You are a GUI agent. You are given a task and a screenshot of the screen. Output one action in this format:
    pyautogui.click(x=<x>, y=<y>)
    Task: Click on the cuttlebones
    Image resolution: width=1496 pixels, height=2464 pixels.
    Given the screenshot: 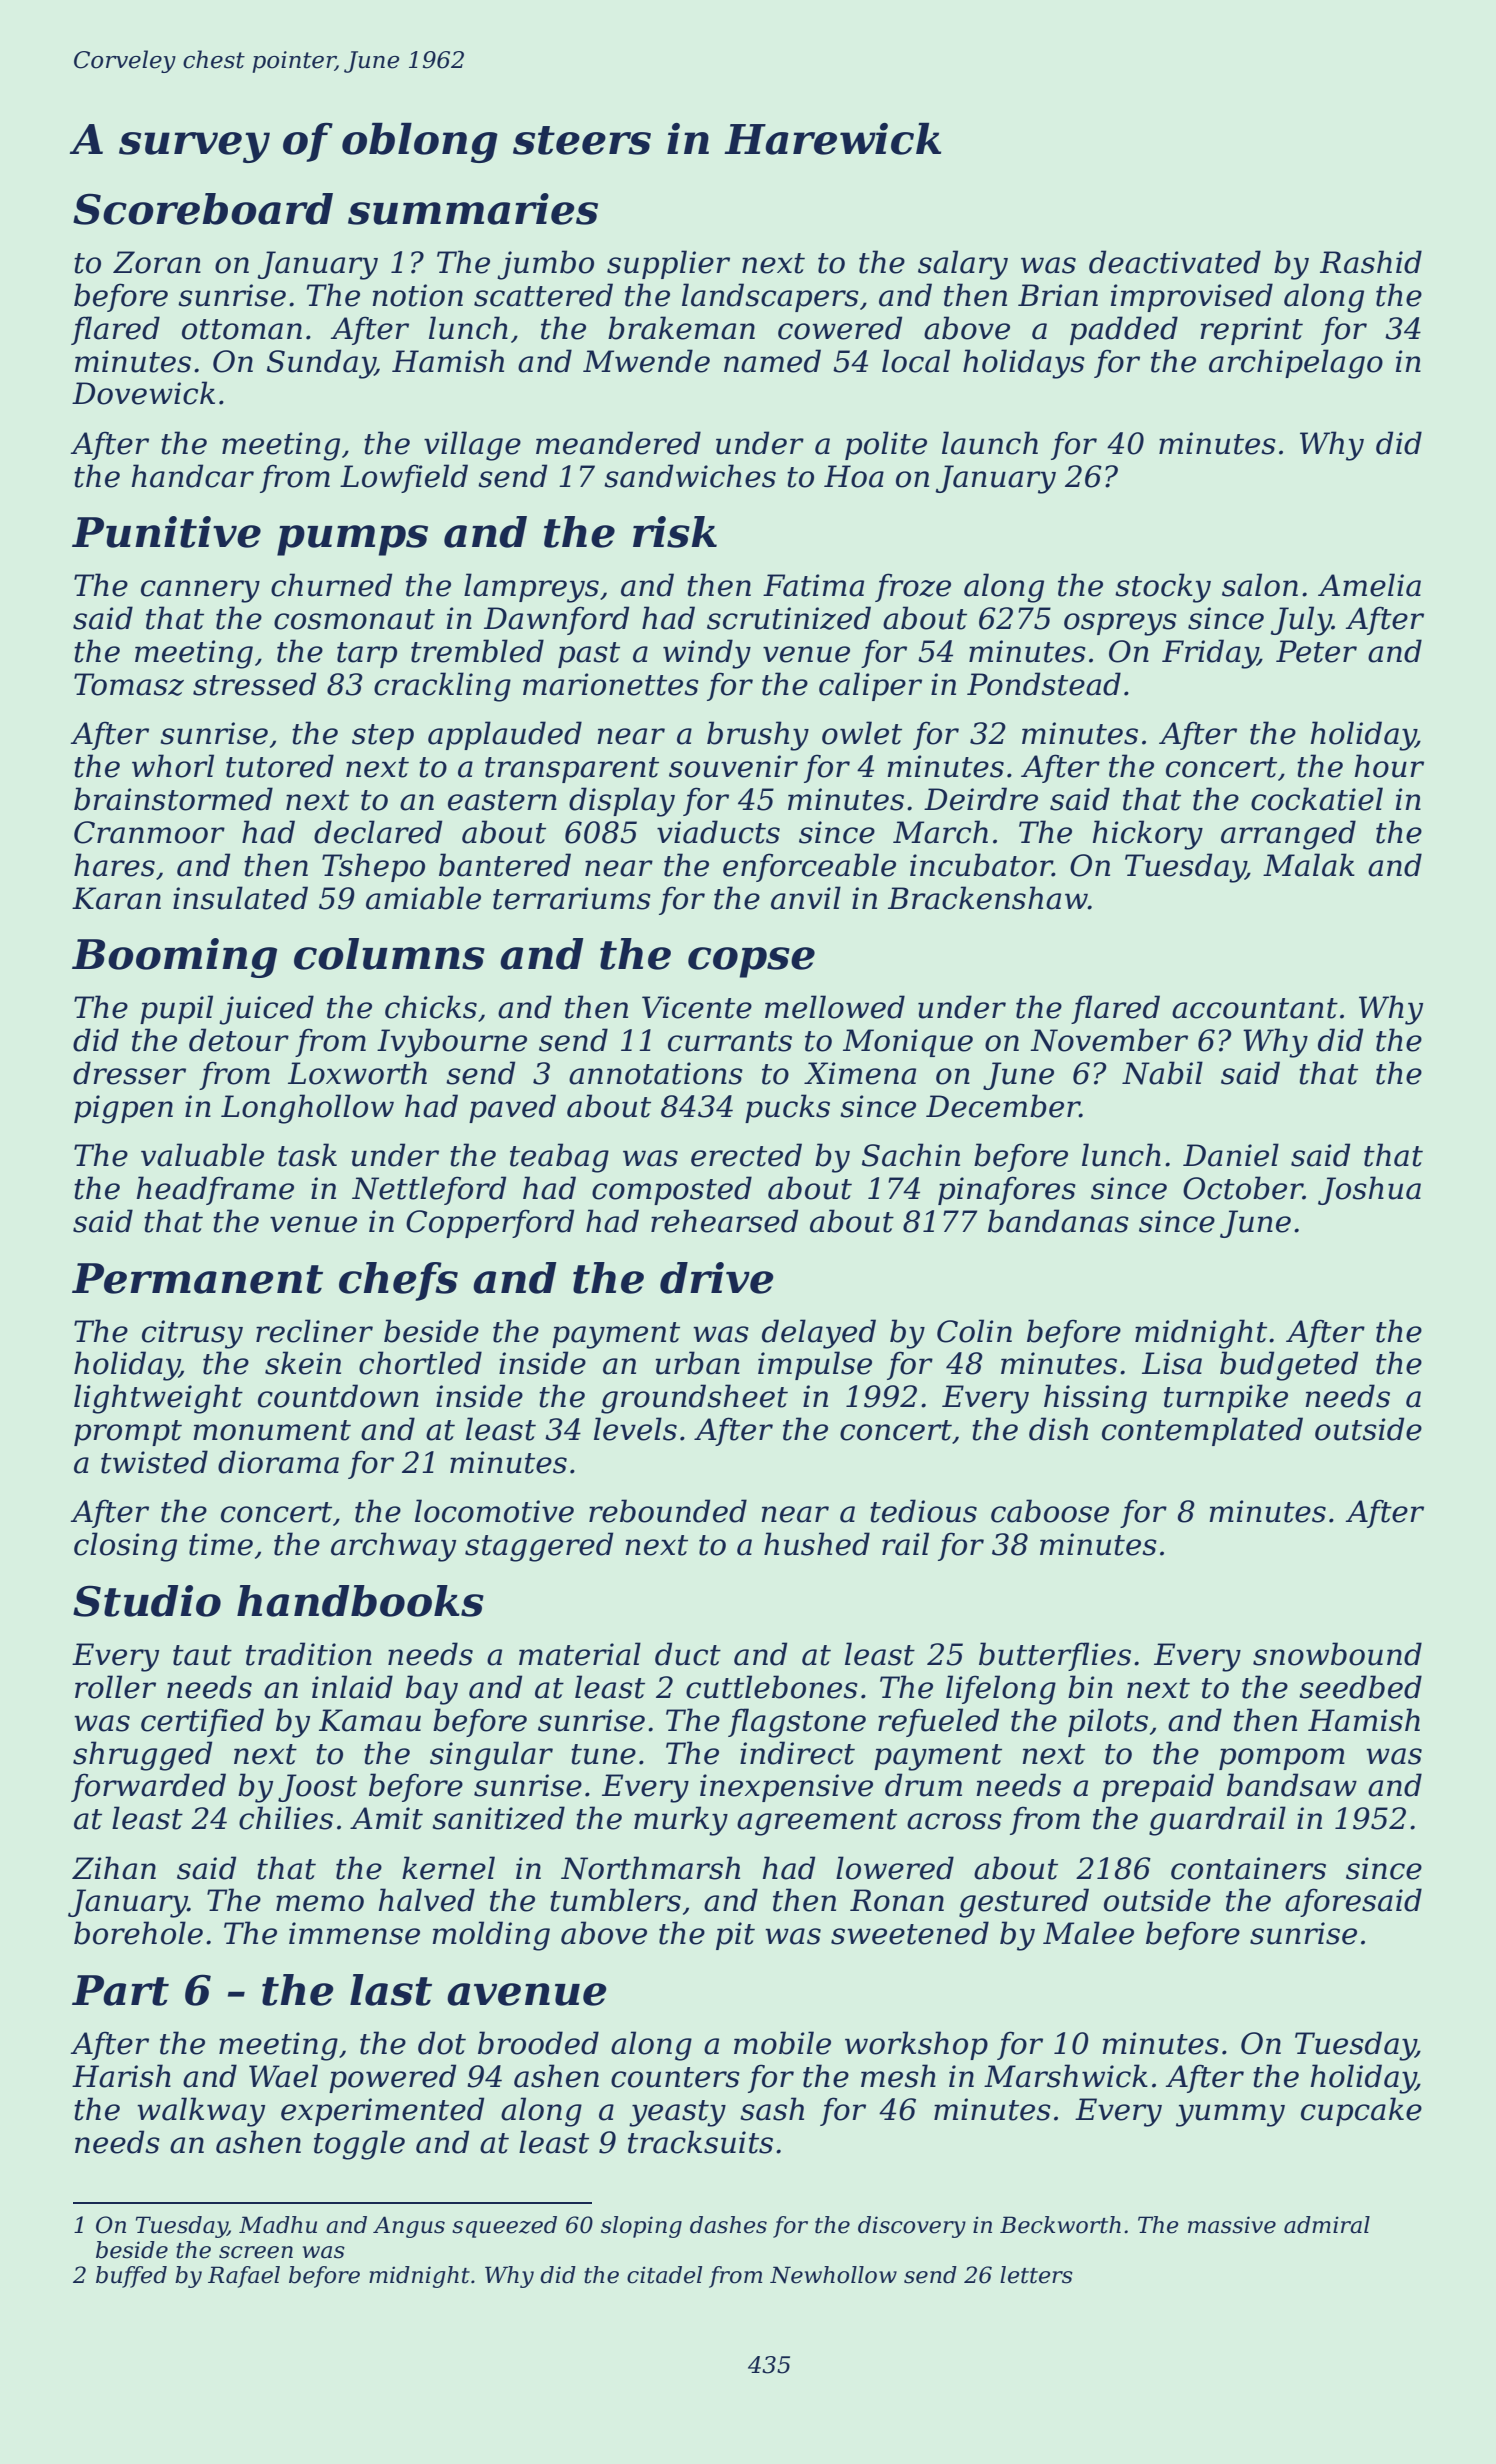 What is the action you would take?
    pyautogui.click(x=772, y=1687)
